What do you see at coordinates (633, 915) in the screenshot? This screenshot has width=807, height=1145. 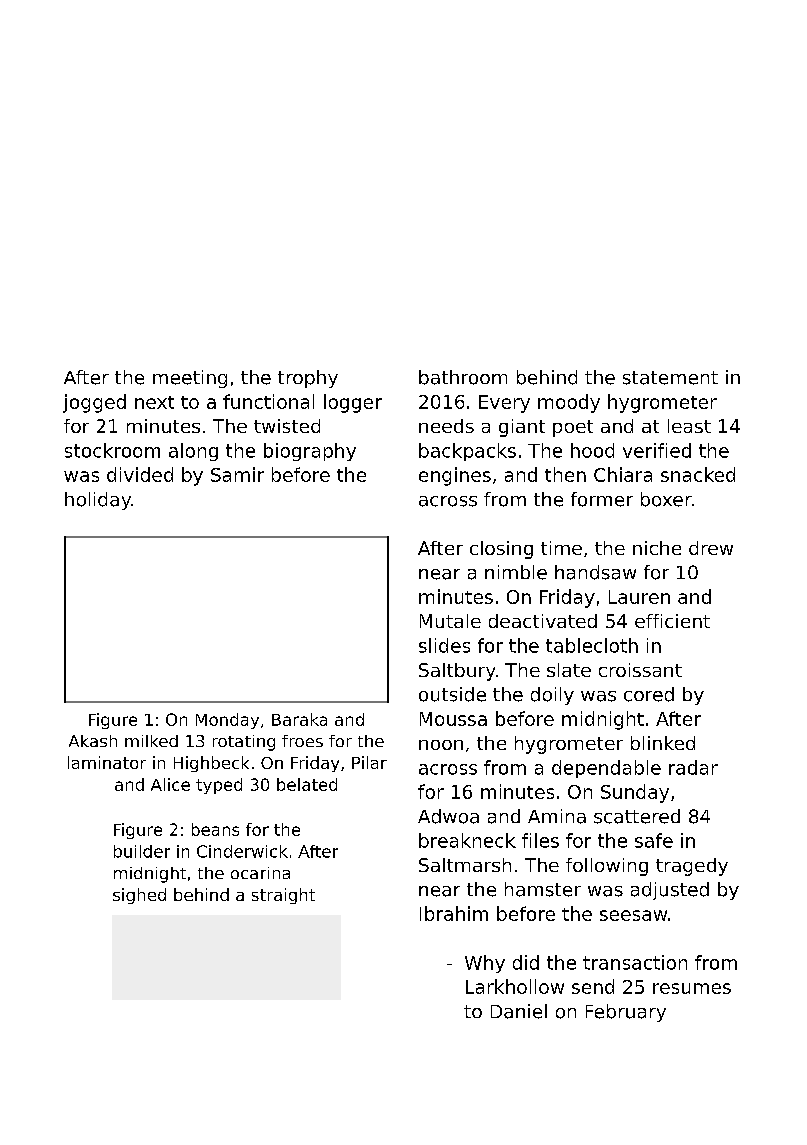 I see `seesaw` at bounding box center [633, 915].
